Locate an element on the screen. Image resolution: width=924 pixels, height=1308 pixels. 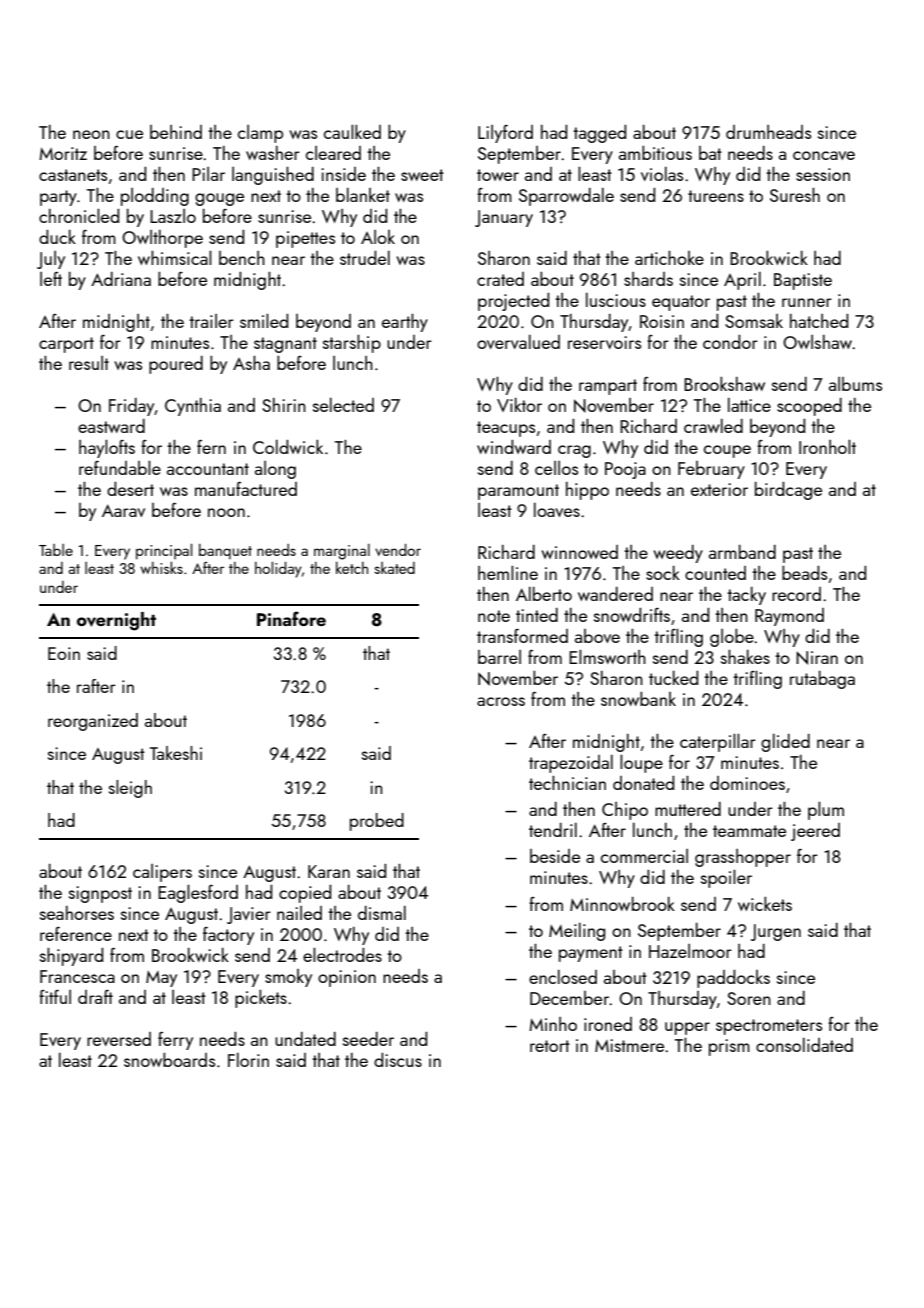
accountant is located at coordinates (208, 469).
